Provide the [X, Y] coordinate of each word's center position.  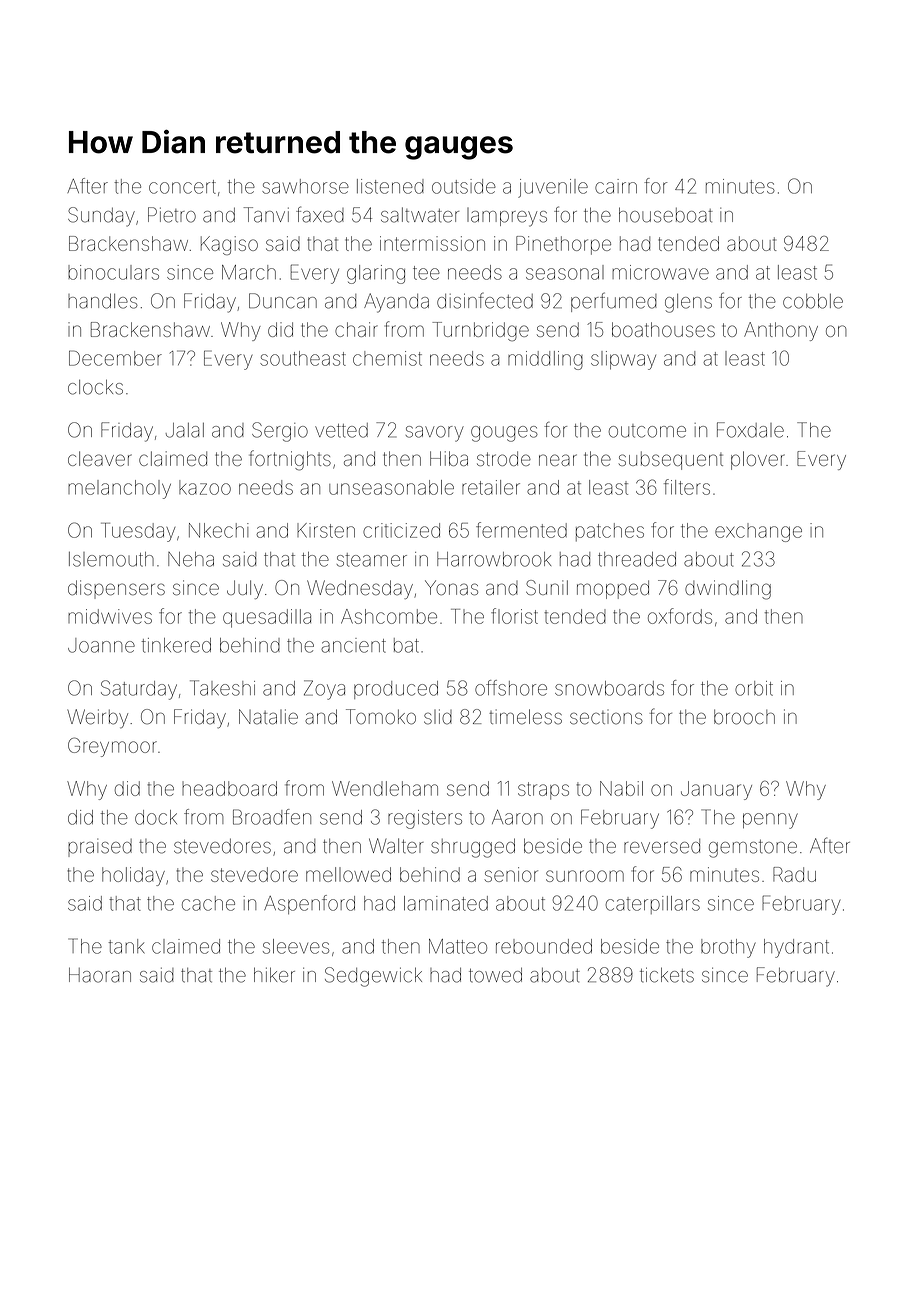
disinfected [485, 301]
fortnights [290, 460]
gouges [504, 434]
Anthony [781, 331]
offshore [511, 688]
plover [758, 460]
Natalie [268, 717]
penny [770, 821]
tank [126, 946]
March [249, 272]
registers [425, 819]
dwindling [728, 590]
